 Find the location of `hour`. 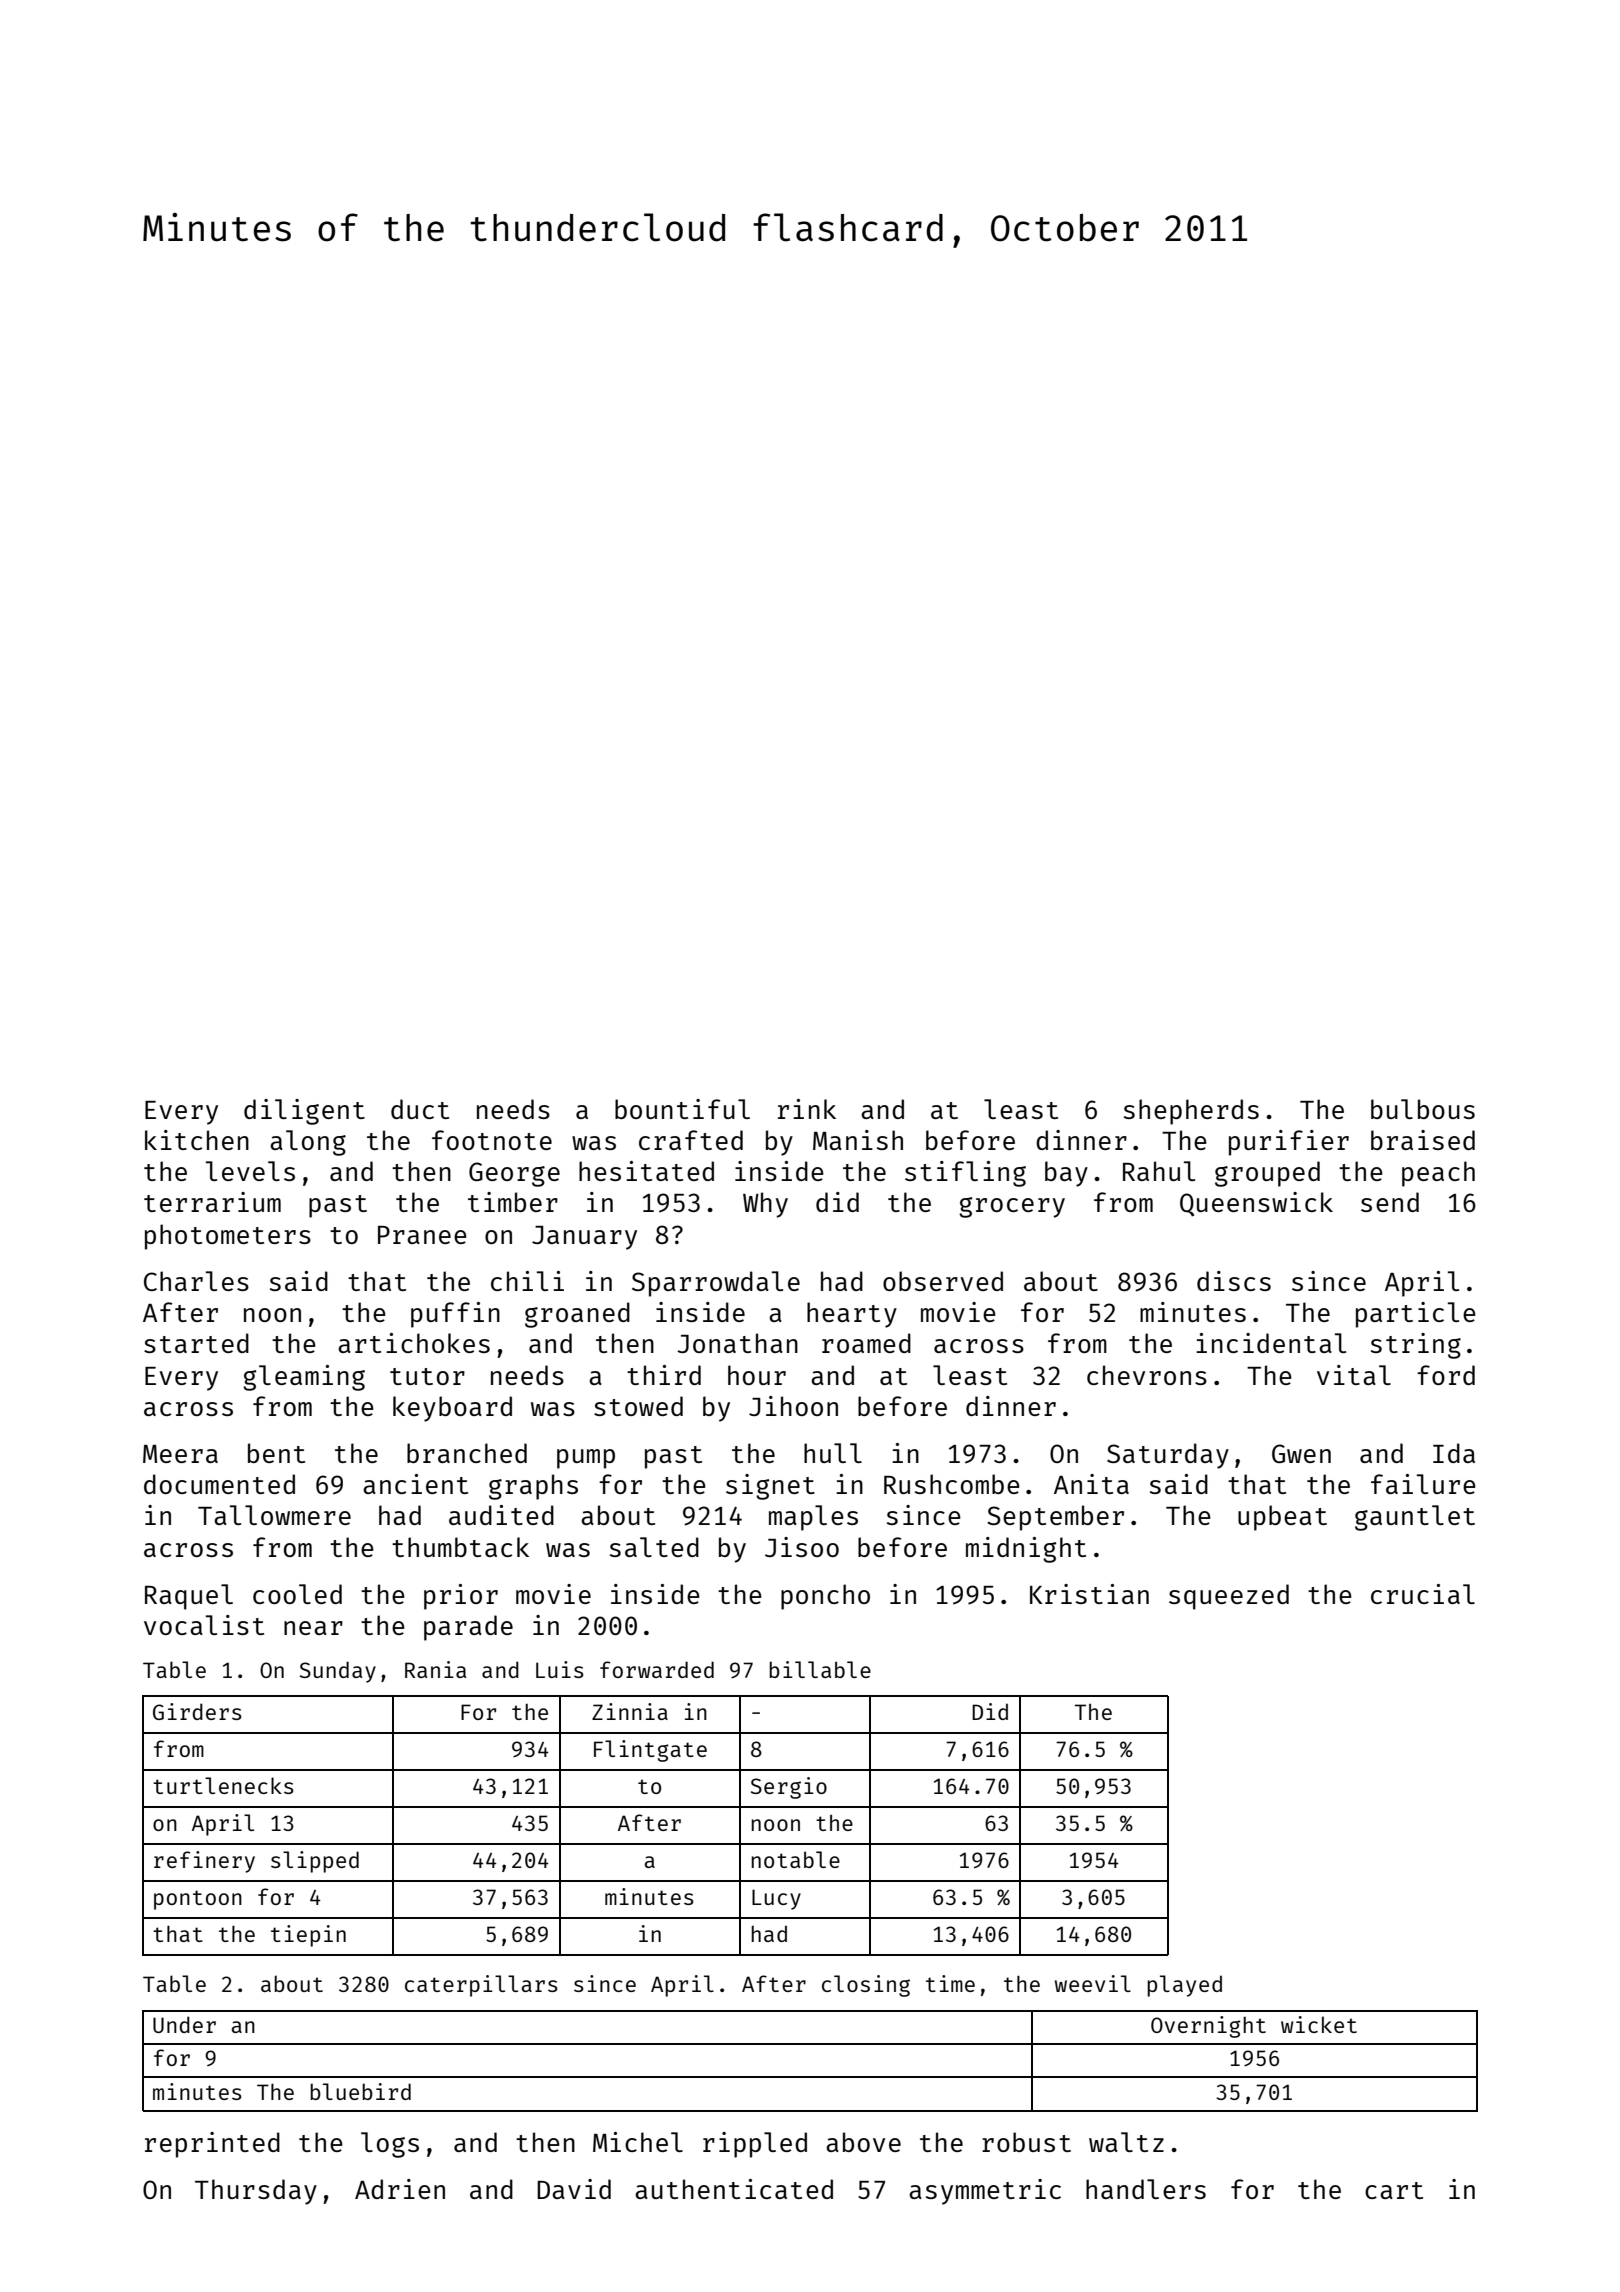

hour is located at coordinates (757, 1375).
